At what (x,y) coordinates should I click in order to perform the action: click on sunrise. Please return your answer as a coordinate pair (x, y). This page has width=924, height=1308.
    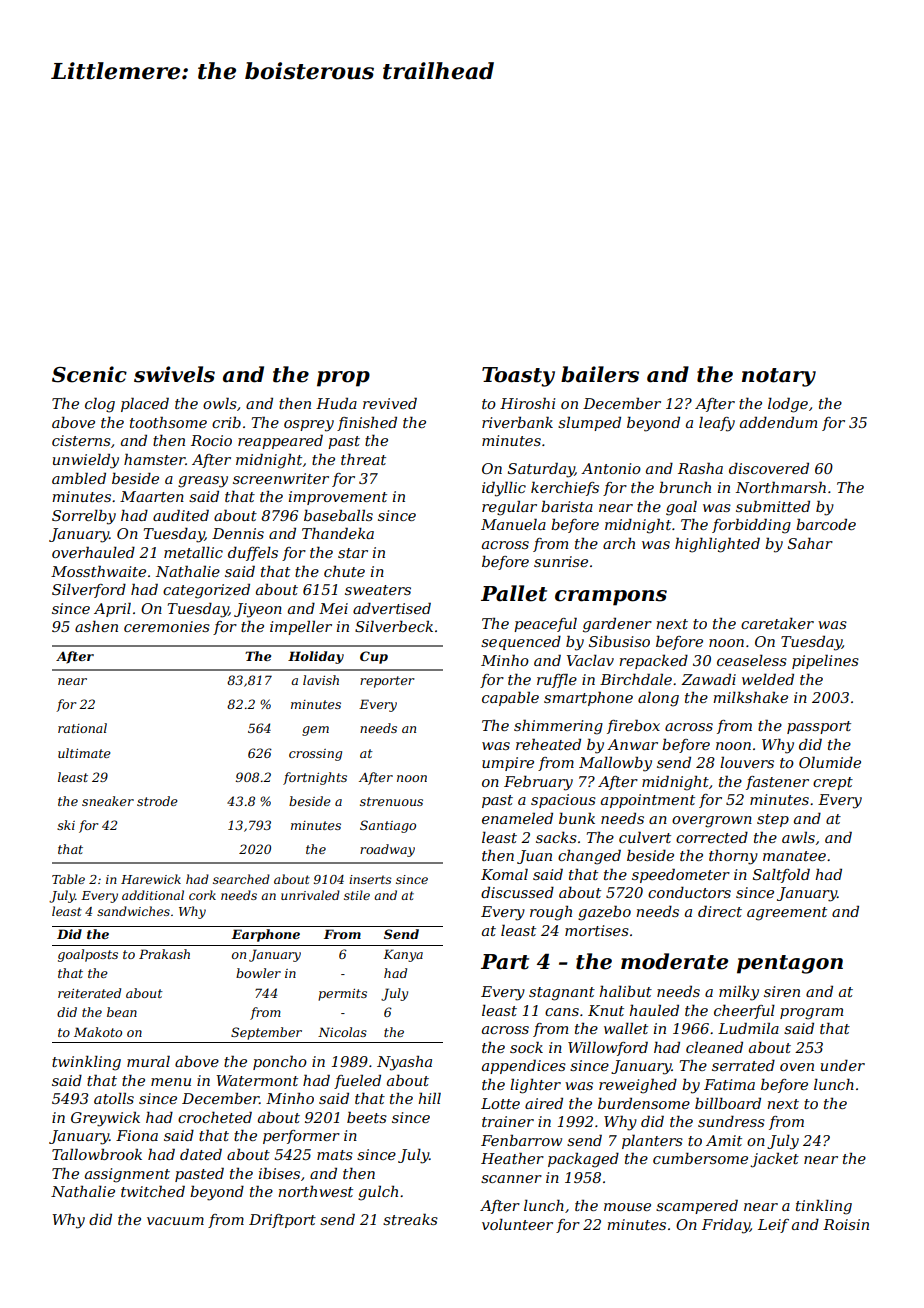
    Looking at the image, I should click on (561, 561).
